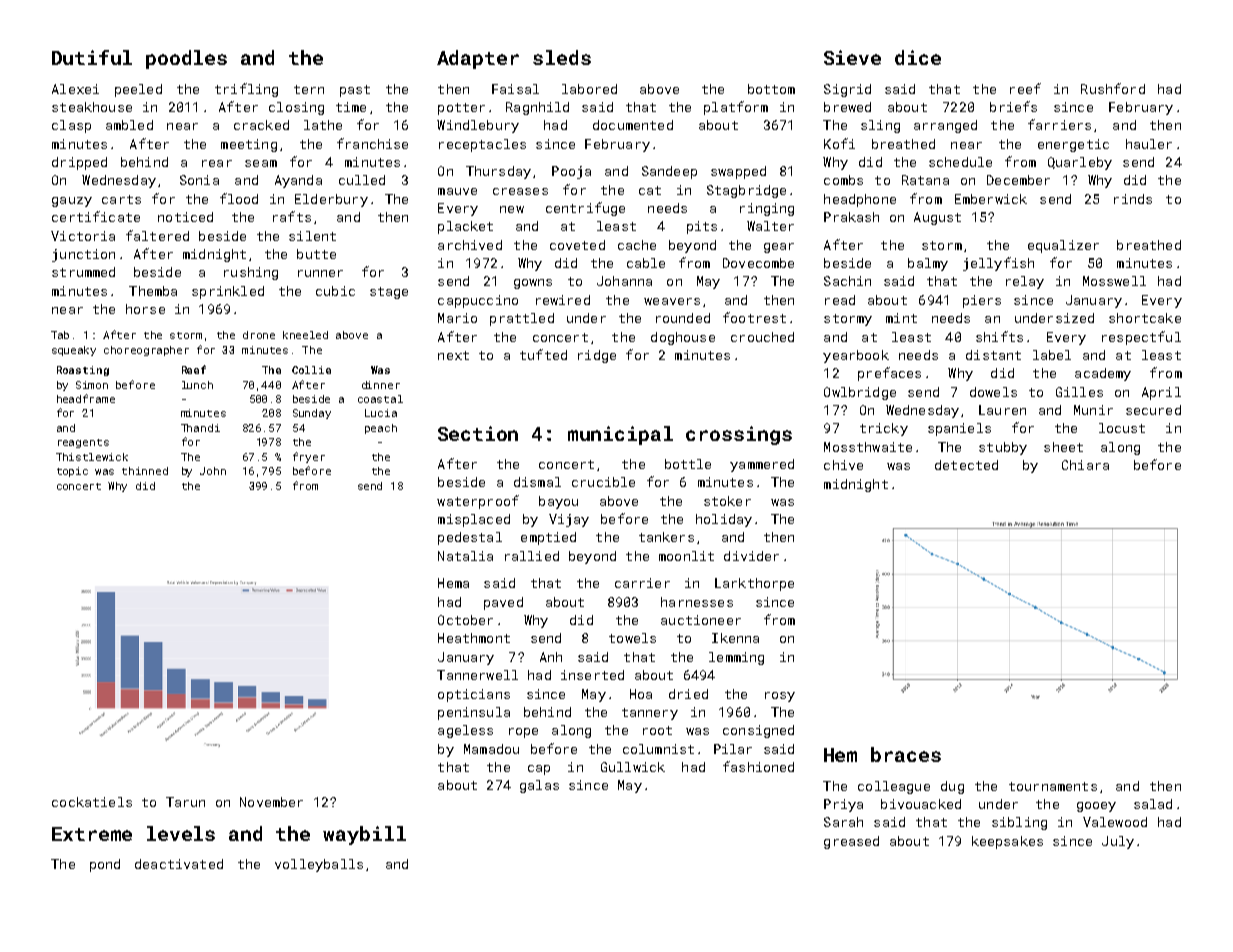  Describe the element at coordinates (758, 263) in the document. I see `Dovecombe` at that location.
